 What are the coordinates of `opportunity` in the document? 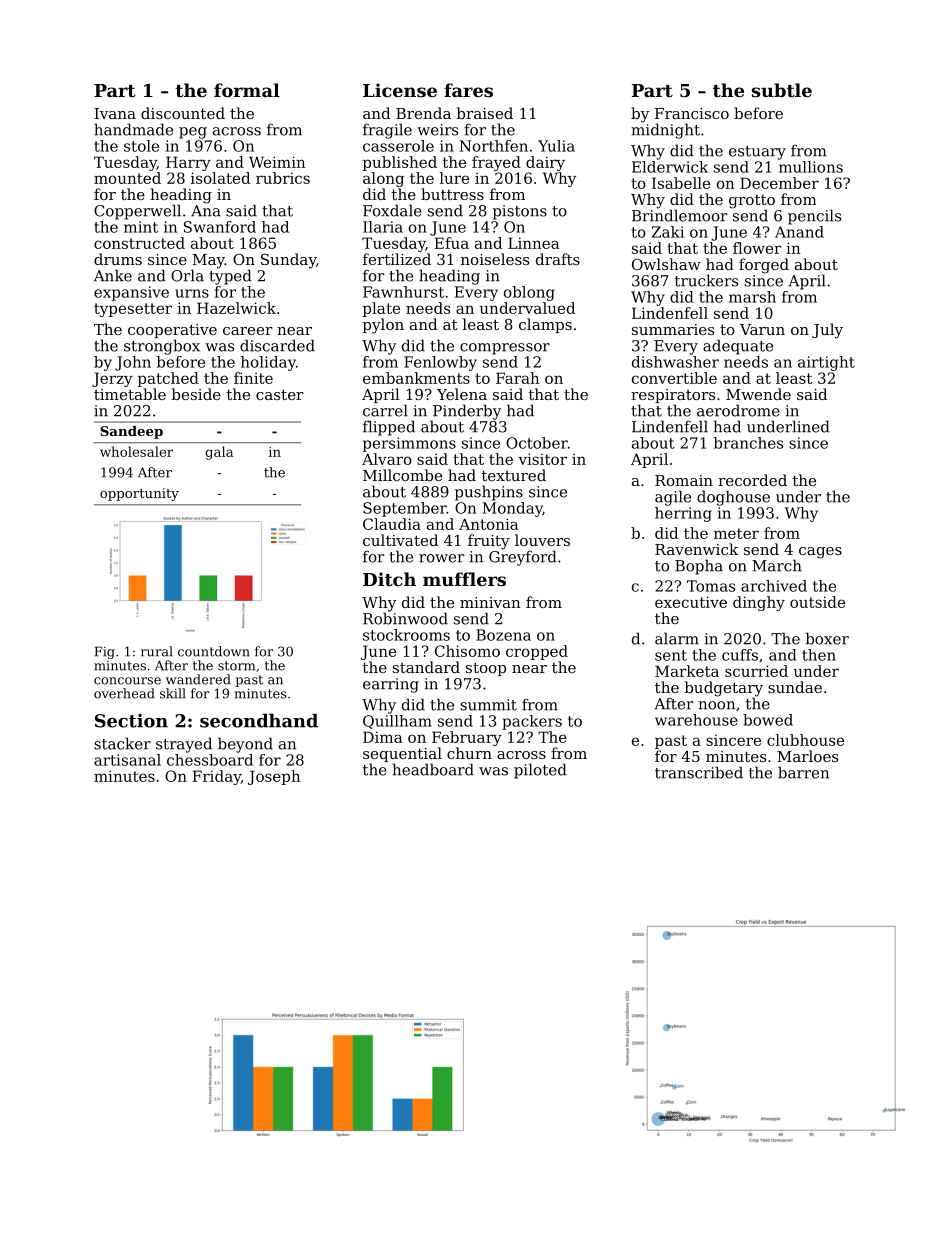 It's located at (139, 494).
